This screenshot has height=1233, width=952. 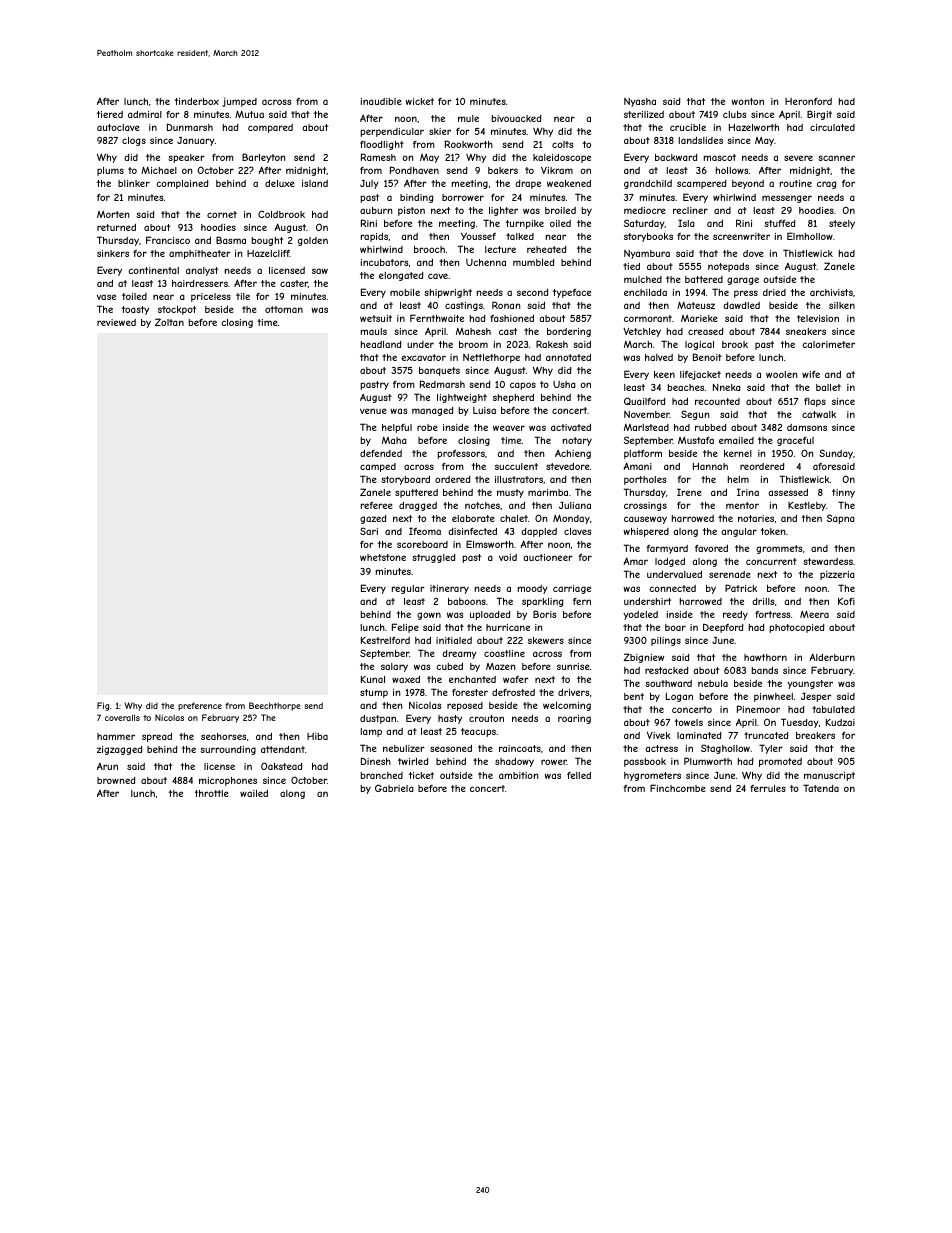 I want to click on damsons, so click(x=807, y=427).
